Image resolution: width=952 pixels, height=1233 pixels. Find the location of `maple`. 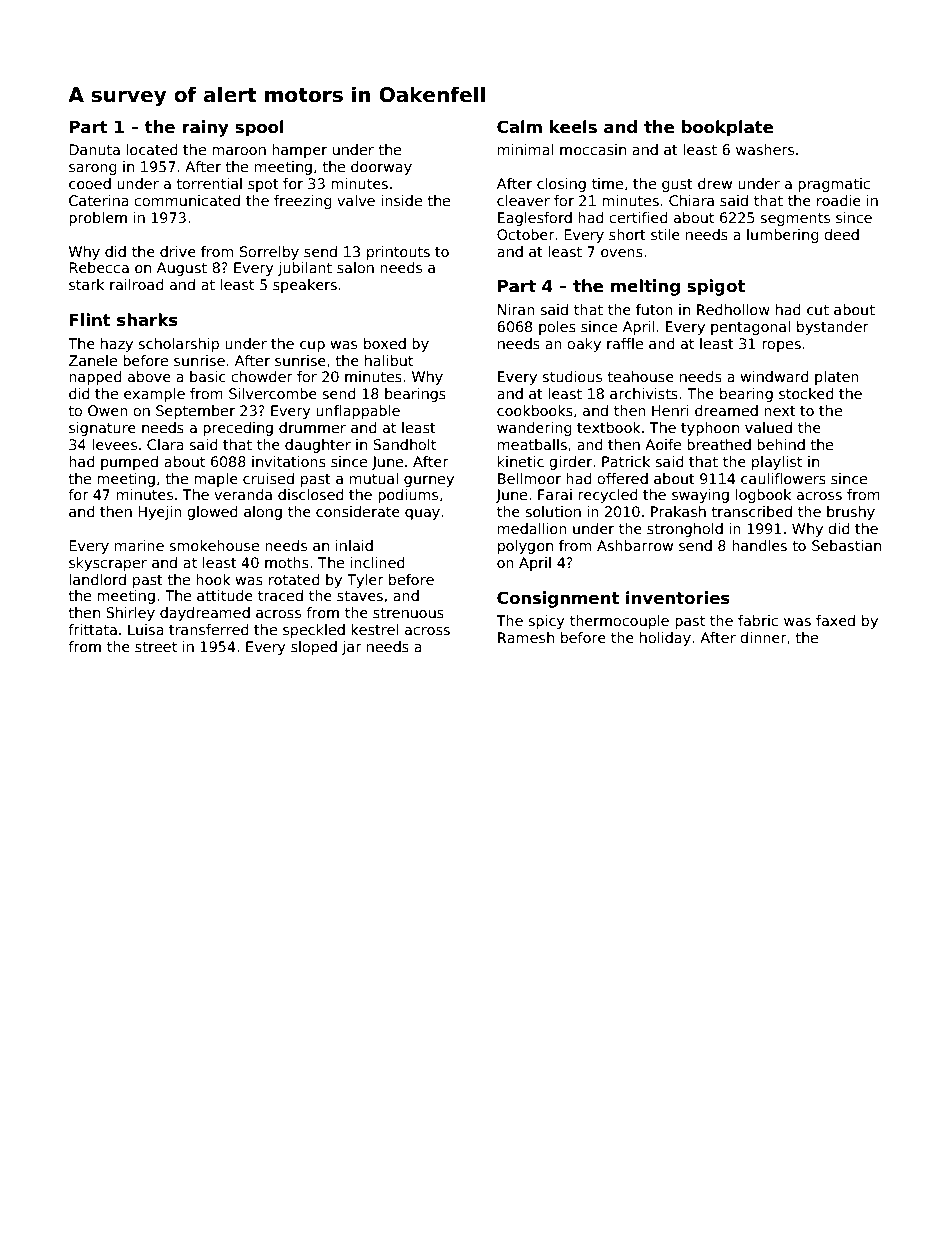

maple is located at coordinates (216, 480).
